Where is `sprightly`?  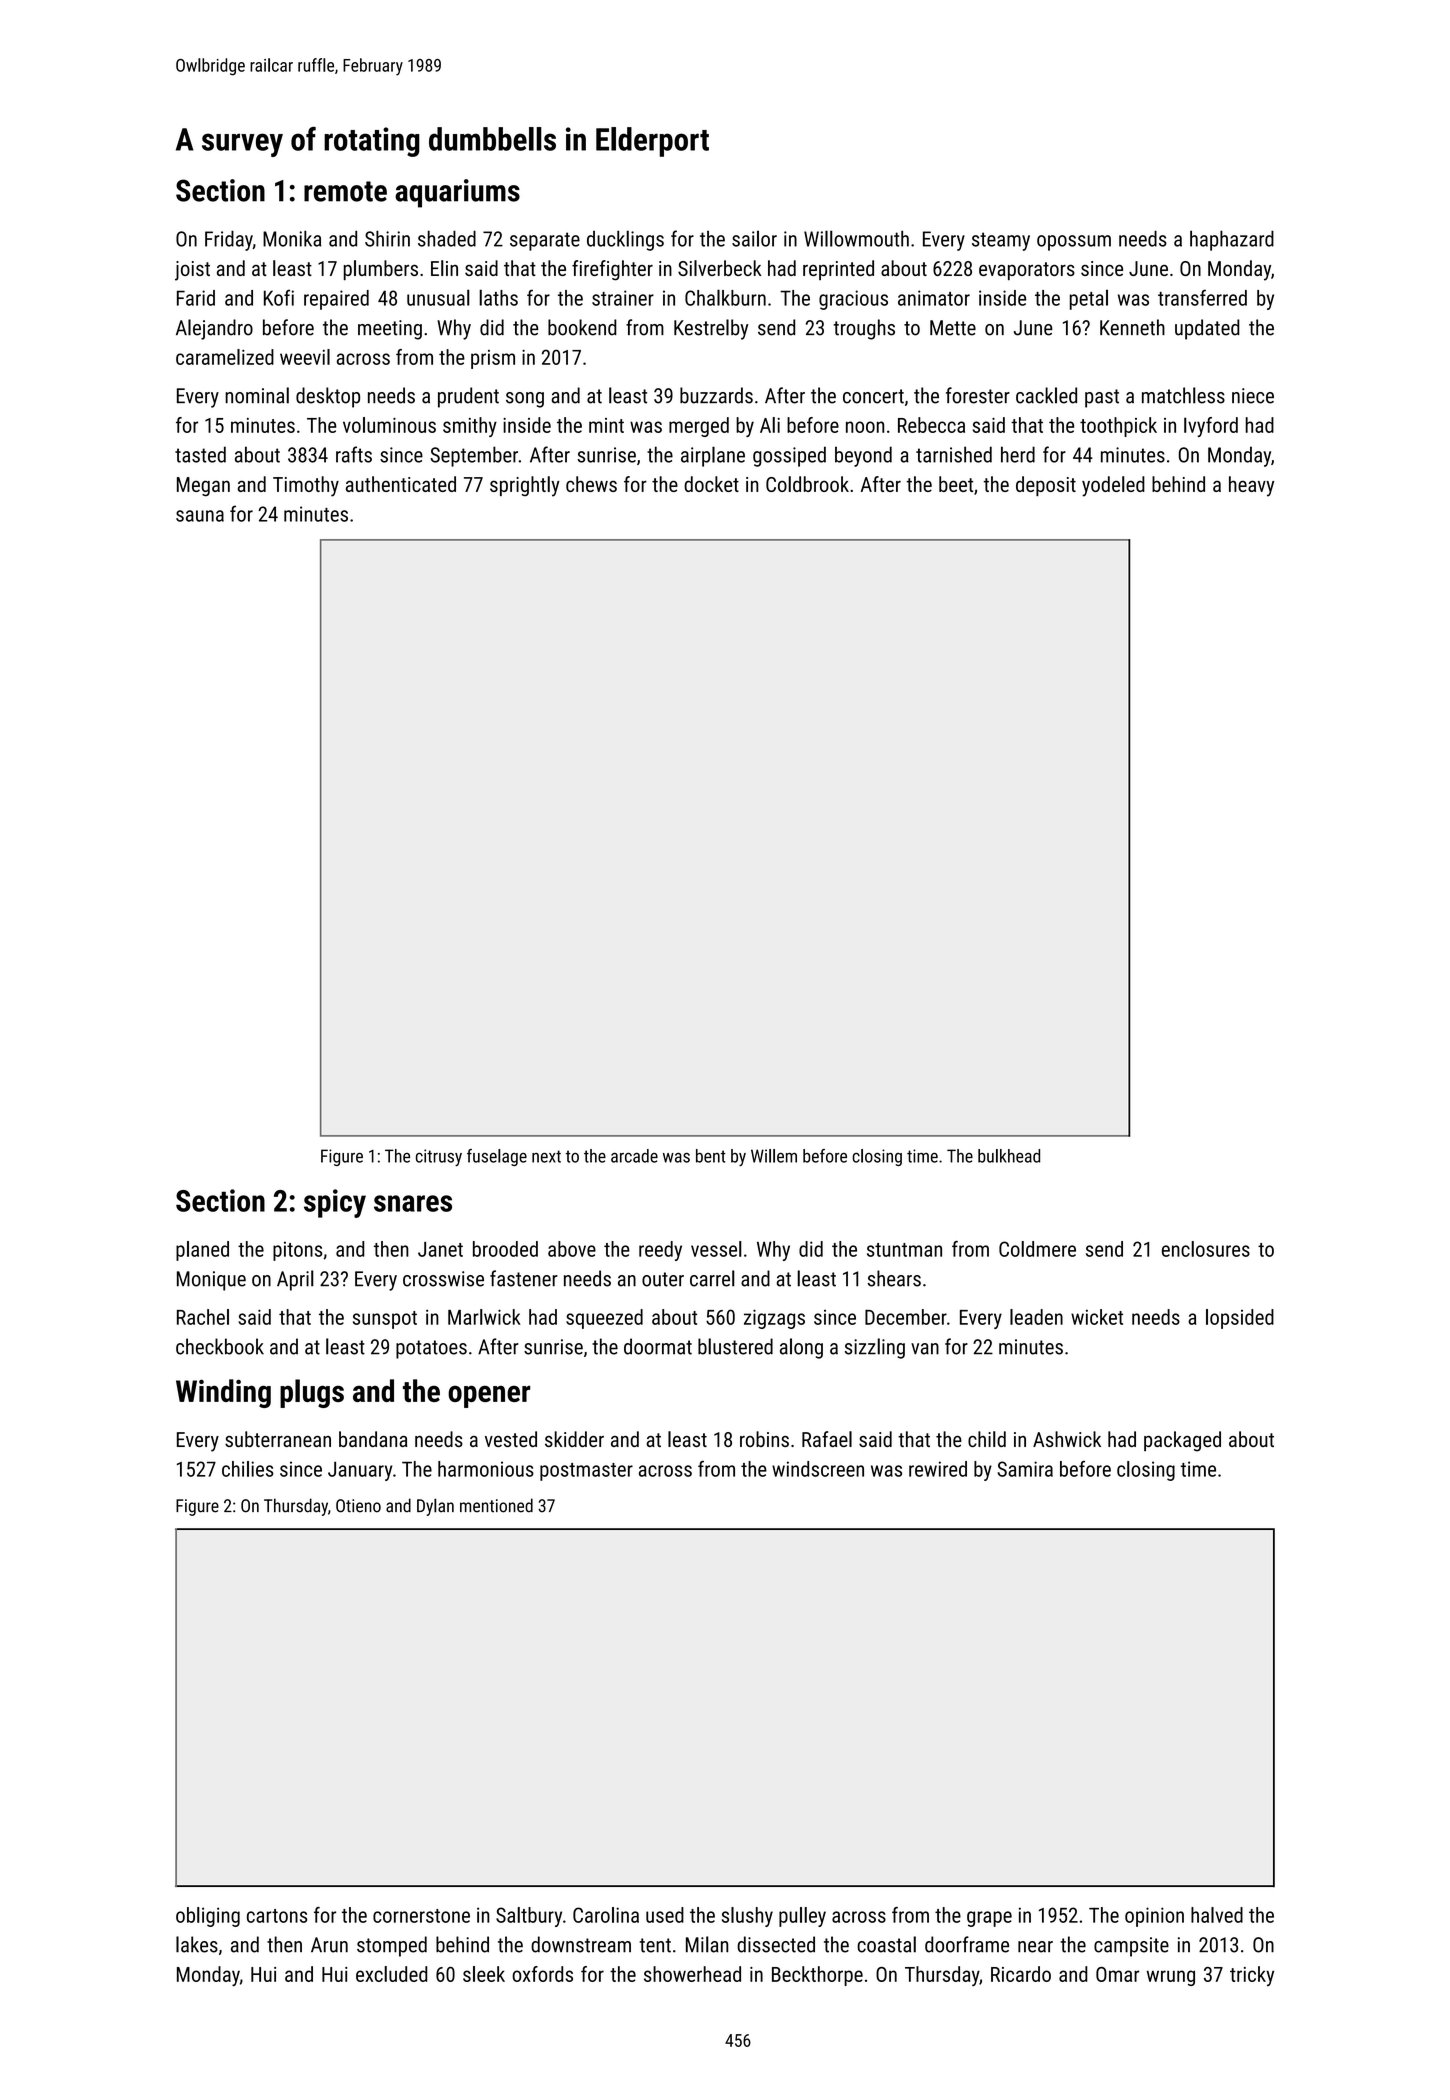 sprightly is located at coordinates (525, 486).
